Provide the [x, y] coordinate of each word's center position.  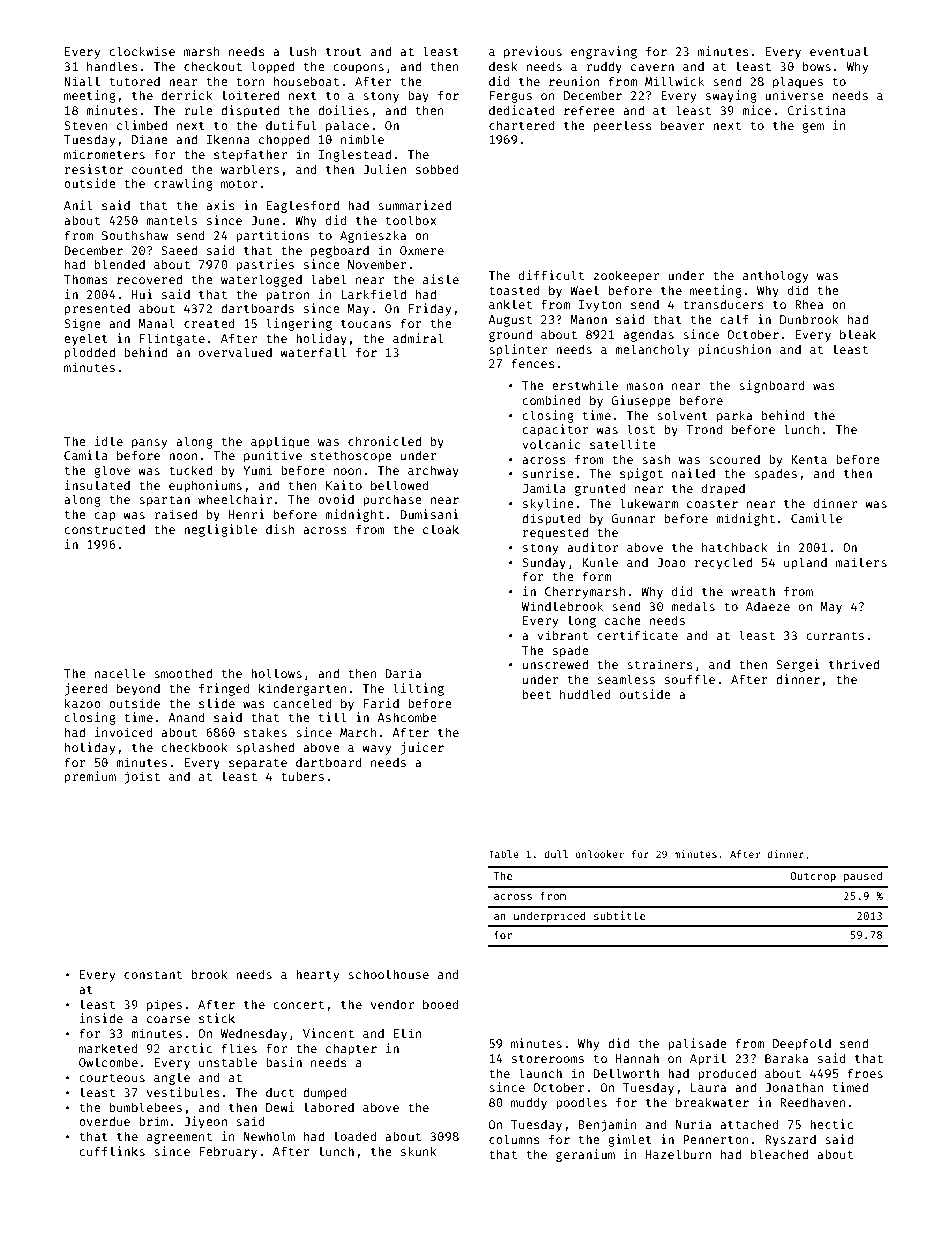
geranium [585, 1155]
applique [280, 442]
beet [537, 694]
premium [90, 777]
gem [813, 128]
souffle [690, 679]
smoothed [183, 673]
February [228, 1153]
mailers [861, 562]
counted [157, 169]
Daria [403, 673]
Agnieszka [373, 236]
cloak [441, 529]
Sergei [798, 665]
